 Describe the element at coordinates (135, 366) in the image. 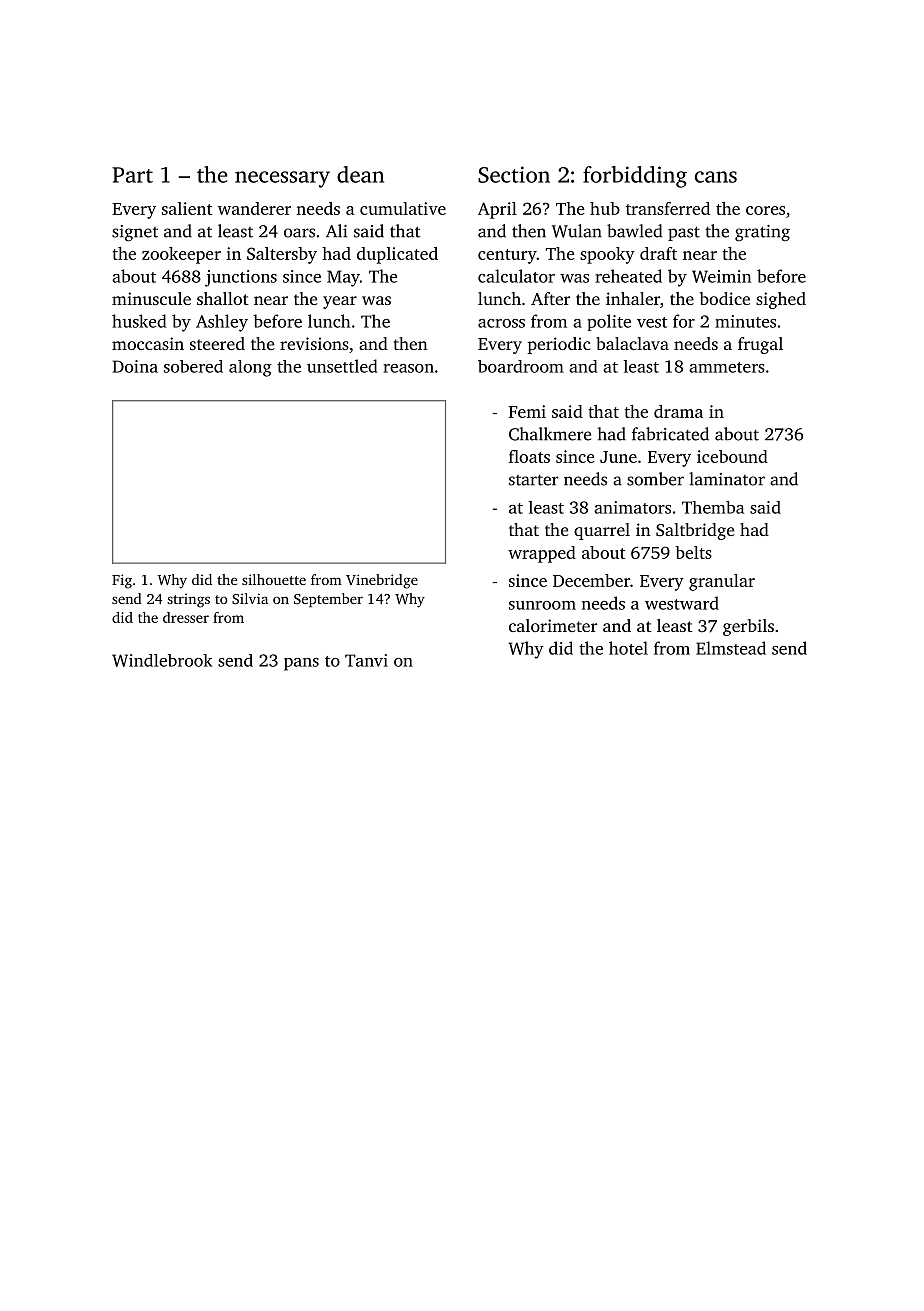

I see `Doina` at that location.
